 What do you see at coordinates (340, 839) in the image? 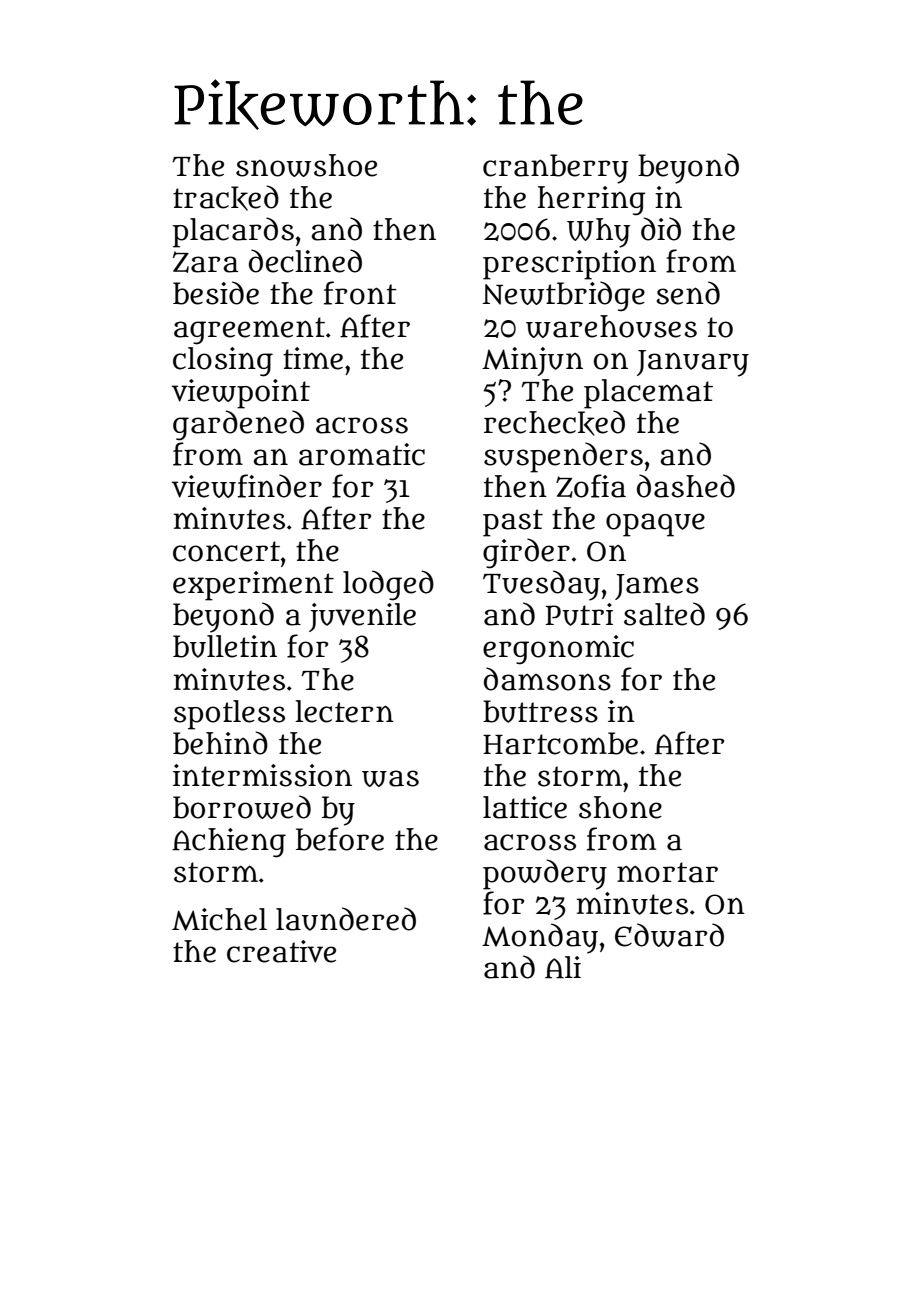
I see `before` at bounding box center [340, 839].
